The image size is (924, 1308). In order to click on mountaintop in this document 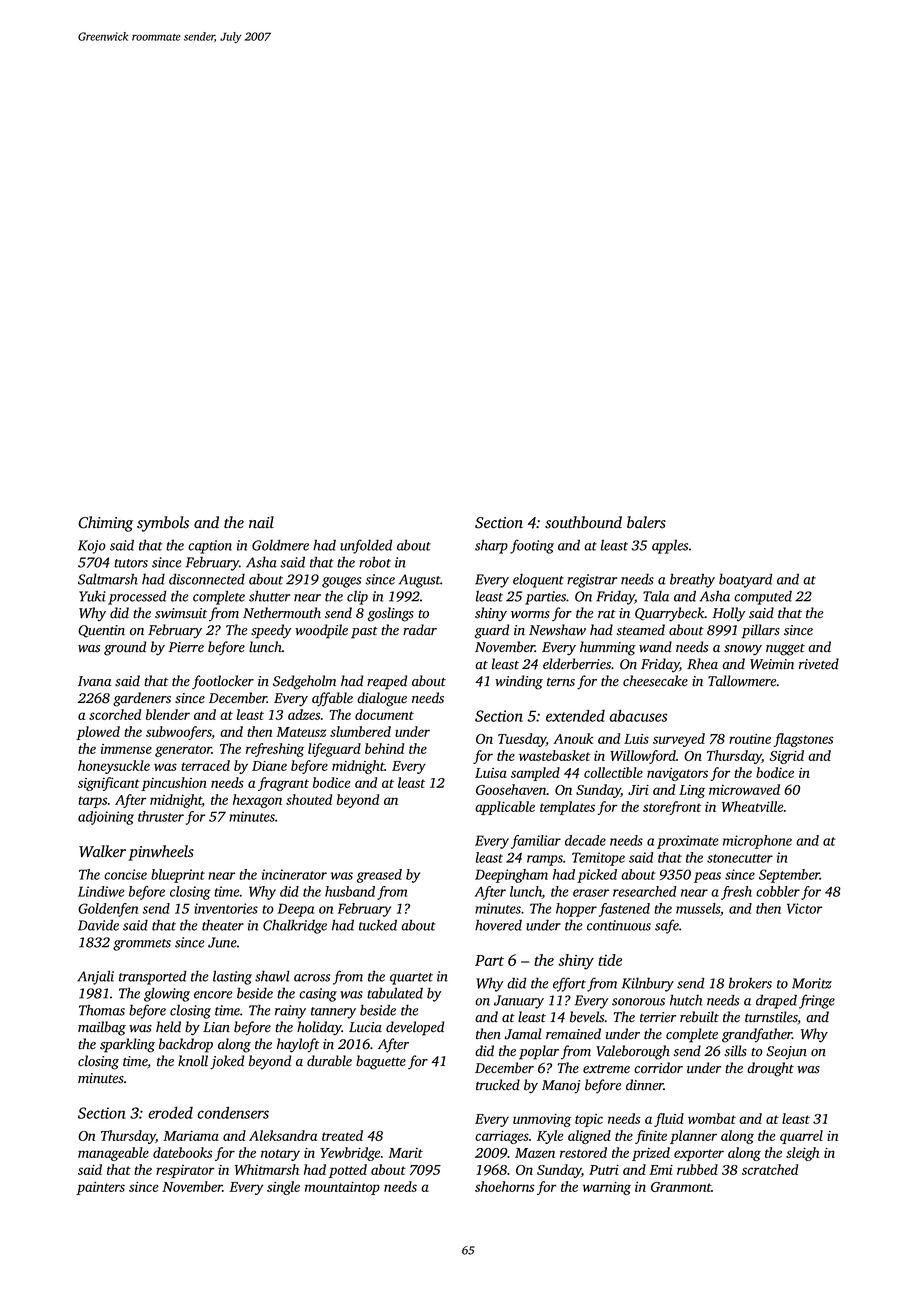, I will do `click(342, 1188)`.
